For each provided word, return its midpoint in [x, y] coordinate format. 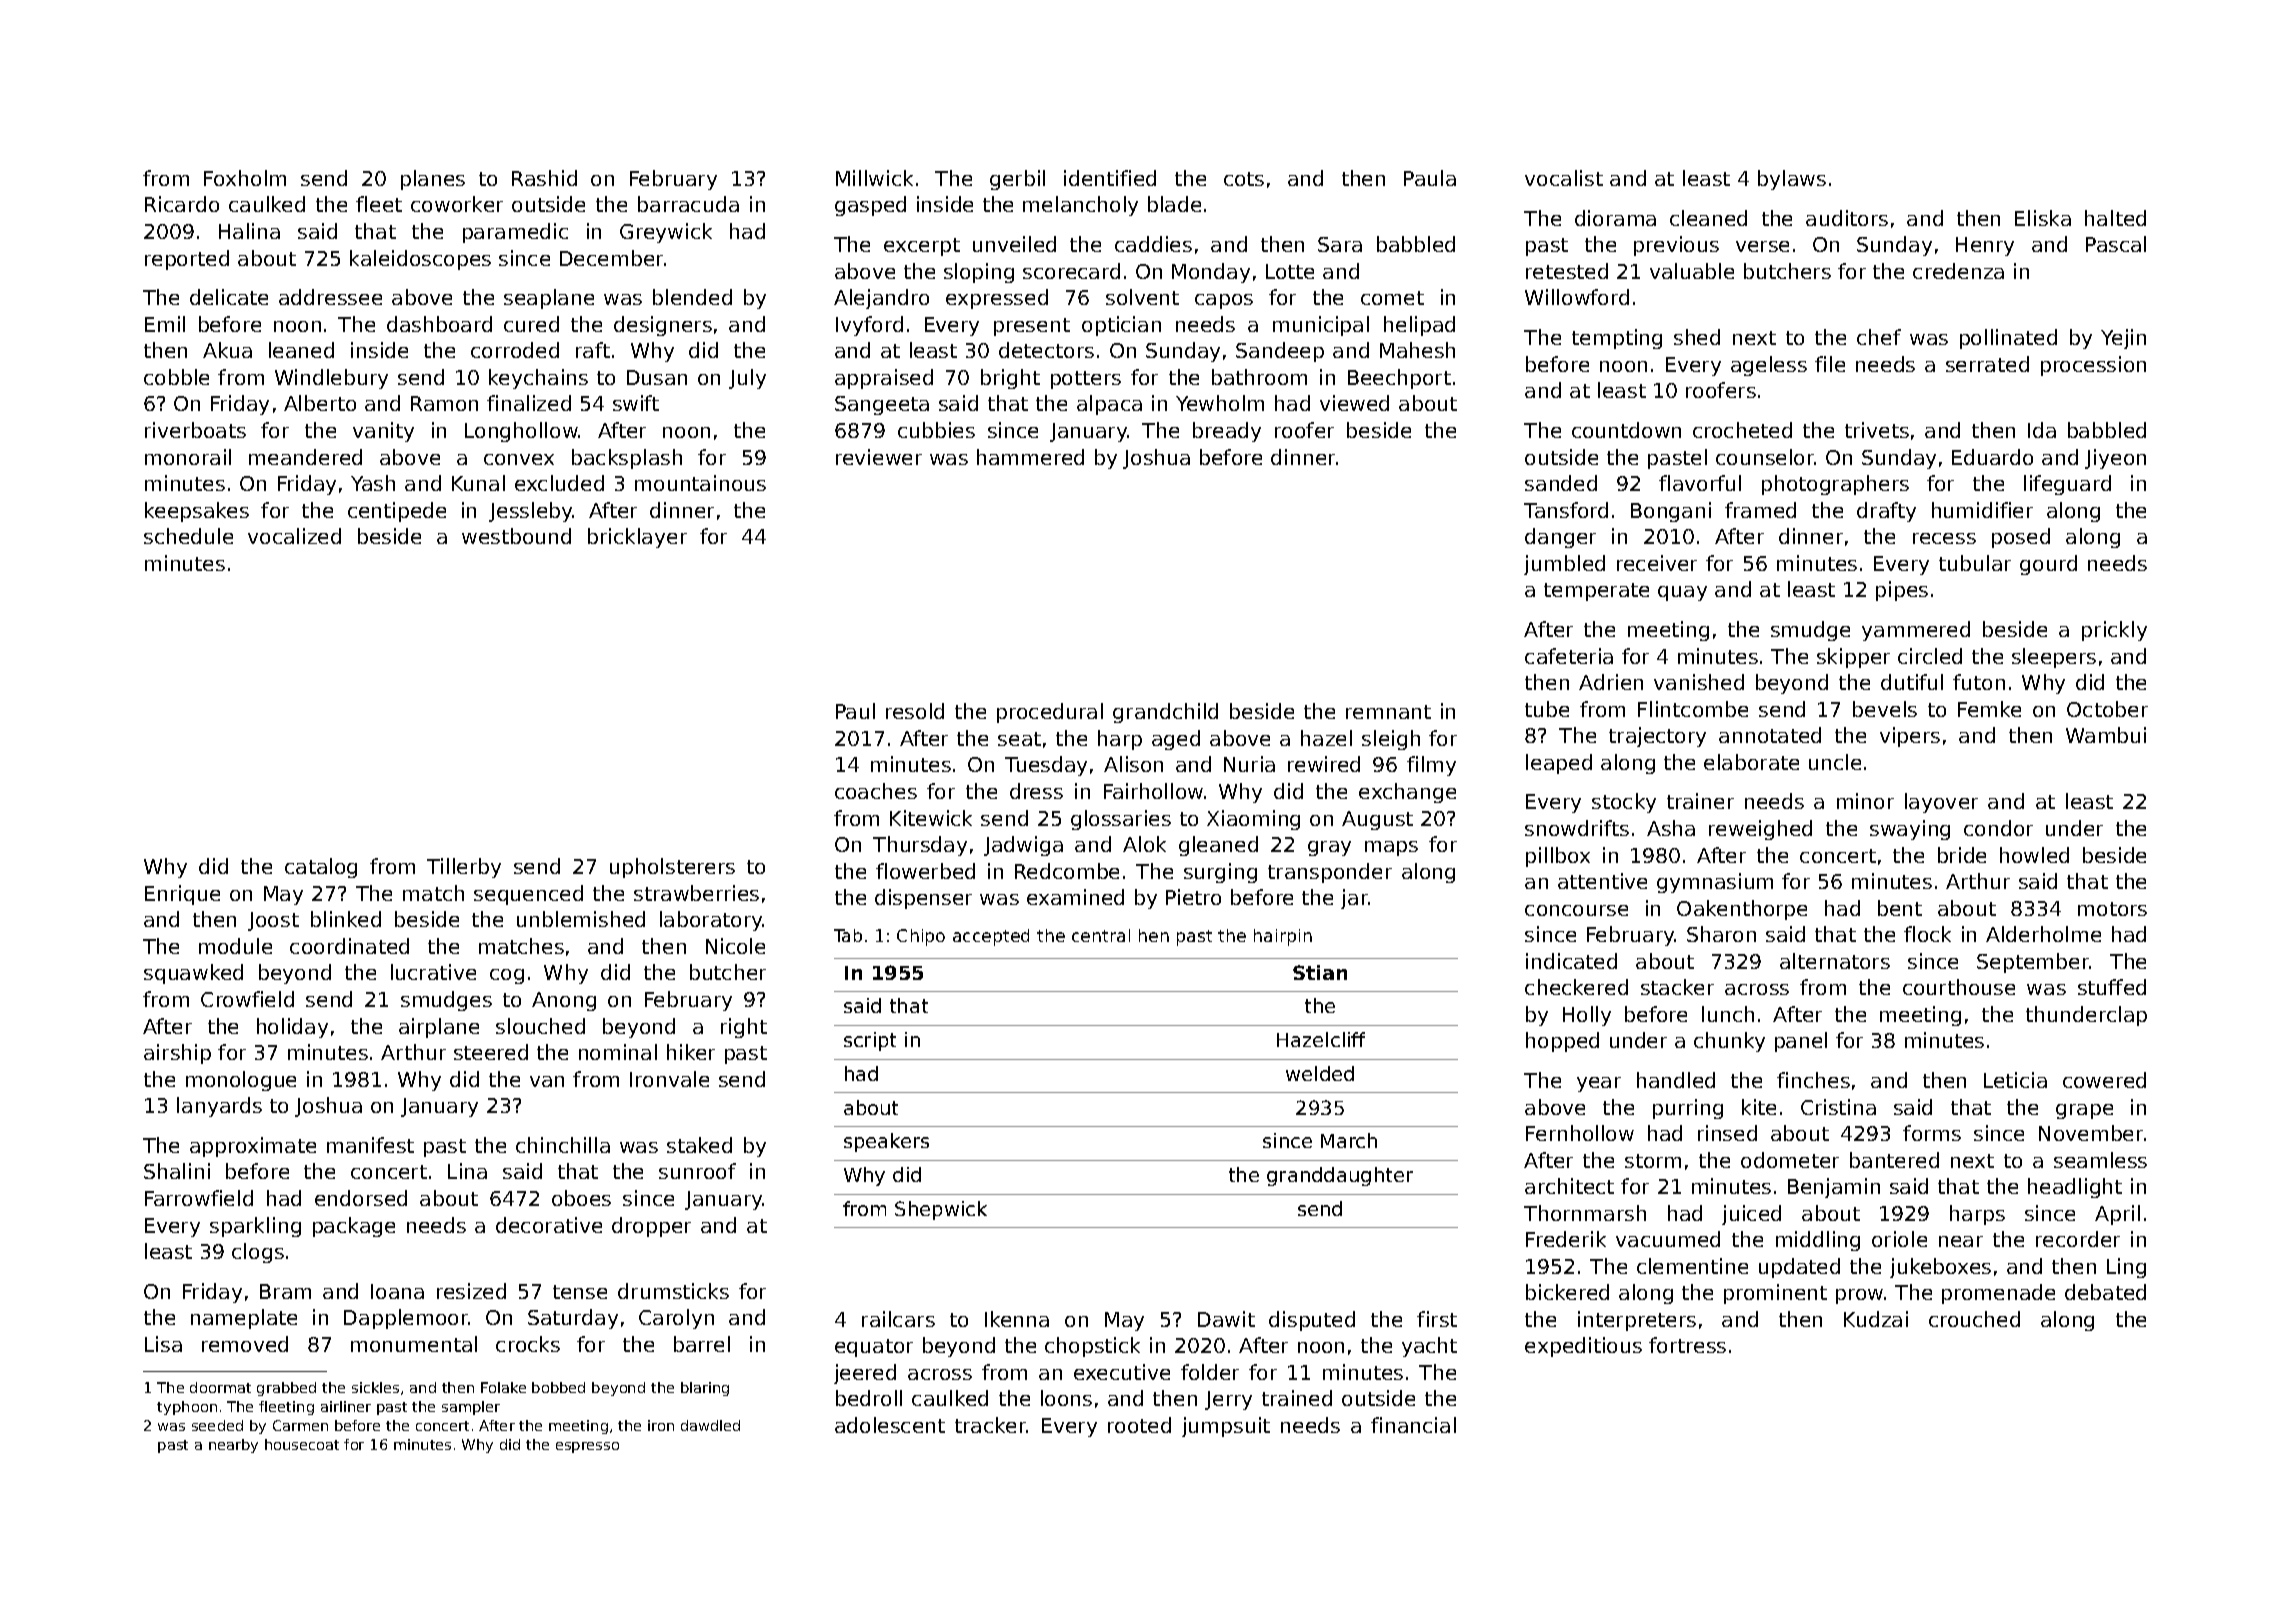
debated [2105, 1292]
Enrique [182, 895]
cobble [176, 377]
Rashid [544, 178]
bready [1227, 432]
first [1437, 1319]
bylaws [1792, 180]
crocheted [1742, 430]
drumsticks [673, 1291]
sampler [471, 1408]
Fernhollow [1580, 1133]
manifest [370, 1145]
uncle [1835, 762]
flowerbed [925, 871]
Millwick [874, 178]
